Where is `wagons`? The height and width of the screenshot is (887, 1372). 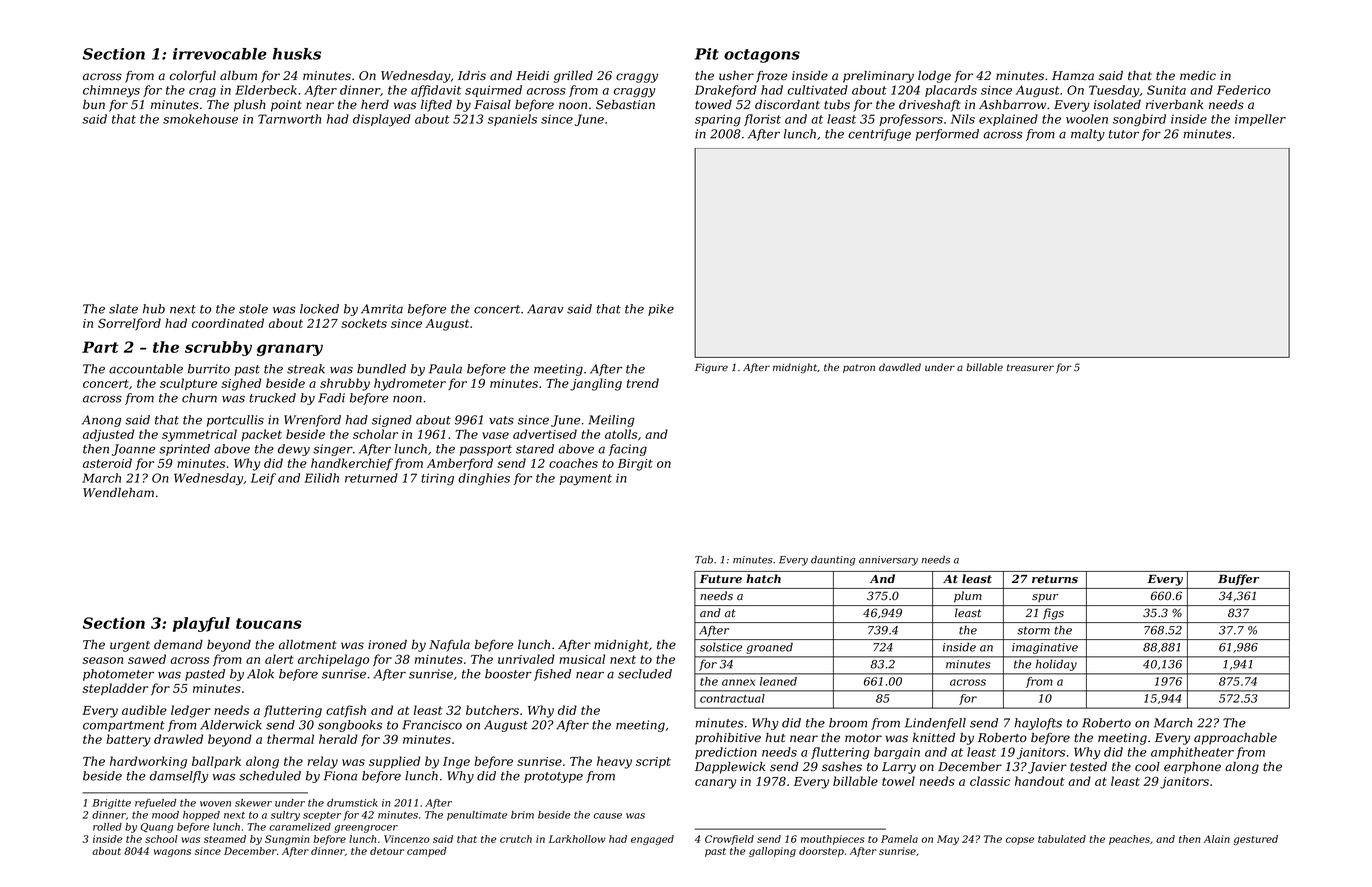
wagons is located at coordinates (172, 853).
